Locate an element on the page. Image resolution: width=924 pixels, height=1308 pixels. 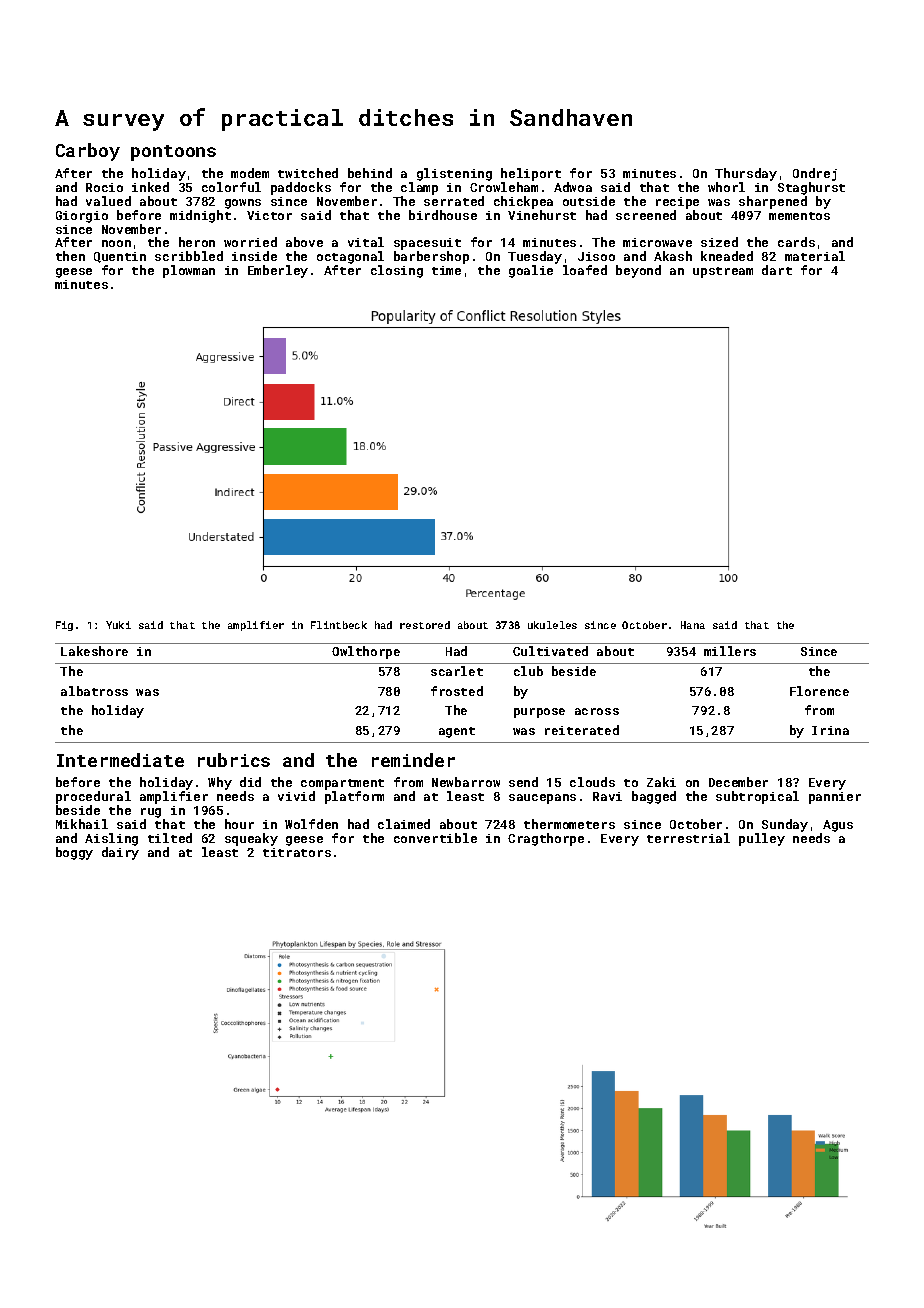
upstream is located at coordinates (723, 272).
